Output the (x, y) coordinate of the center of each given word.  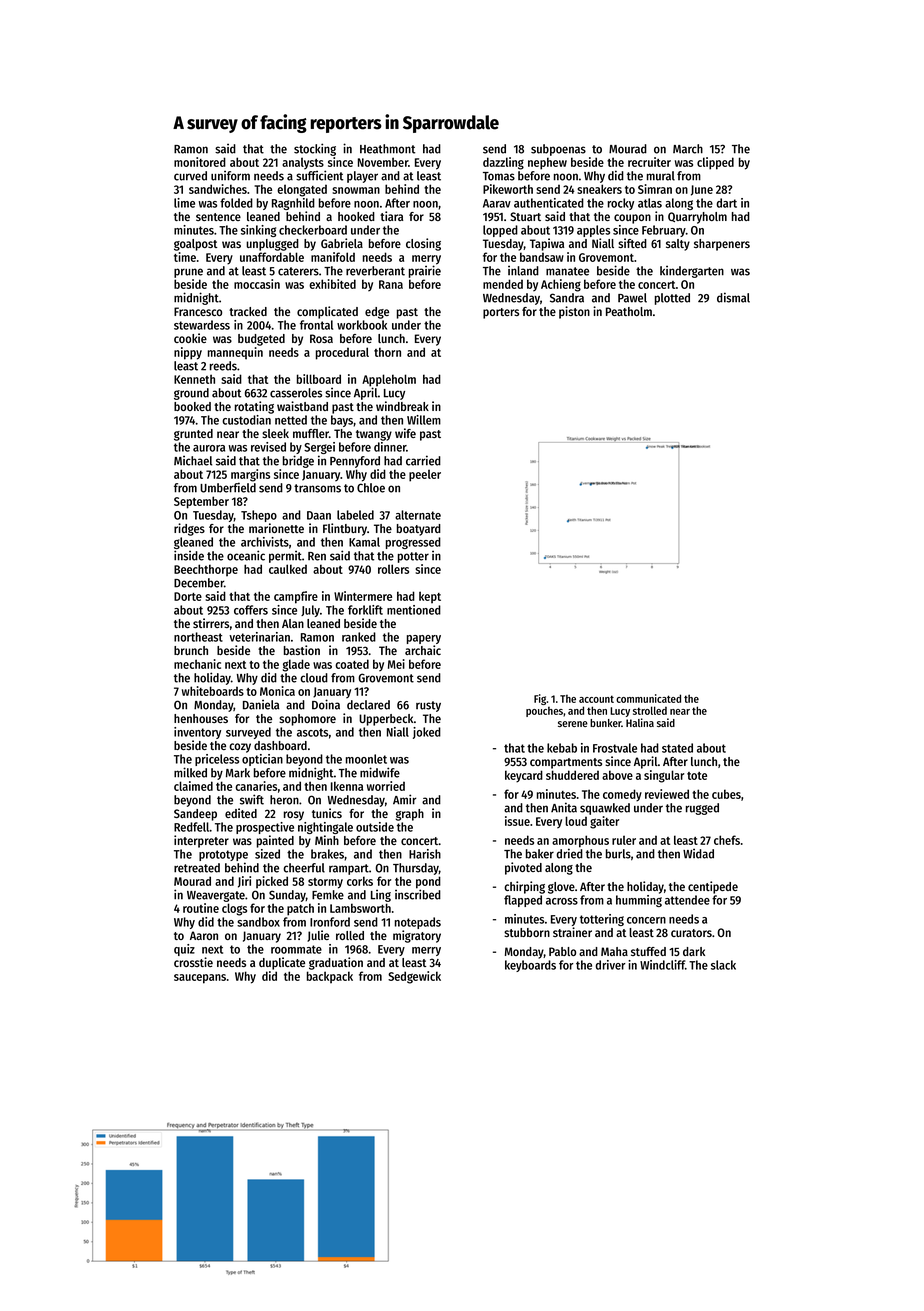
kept (430, 597)
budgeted (261, 340)
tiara (391, 216)
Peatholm (629, 311)
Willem (424, 420)
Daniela (261, 704)
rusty (428, 706)
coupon (632, 219)
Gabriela (342, 243)
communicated (648, 698)
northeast (198, 637)
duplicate (282, 963)
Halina (640, 722)
